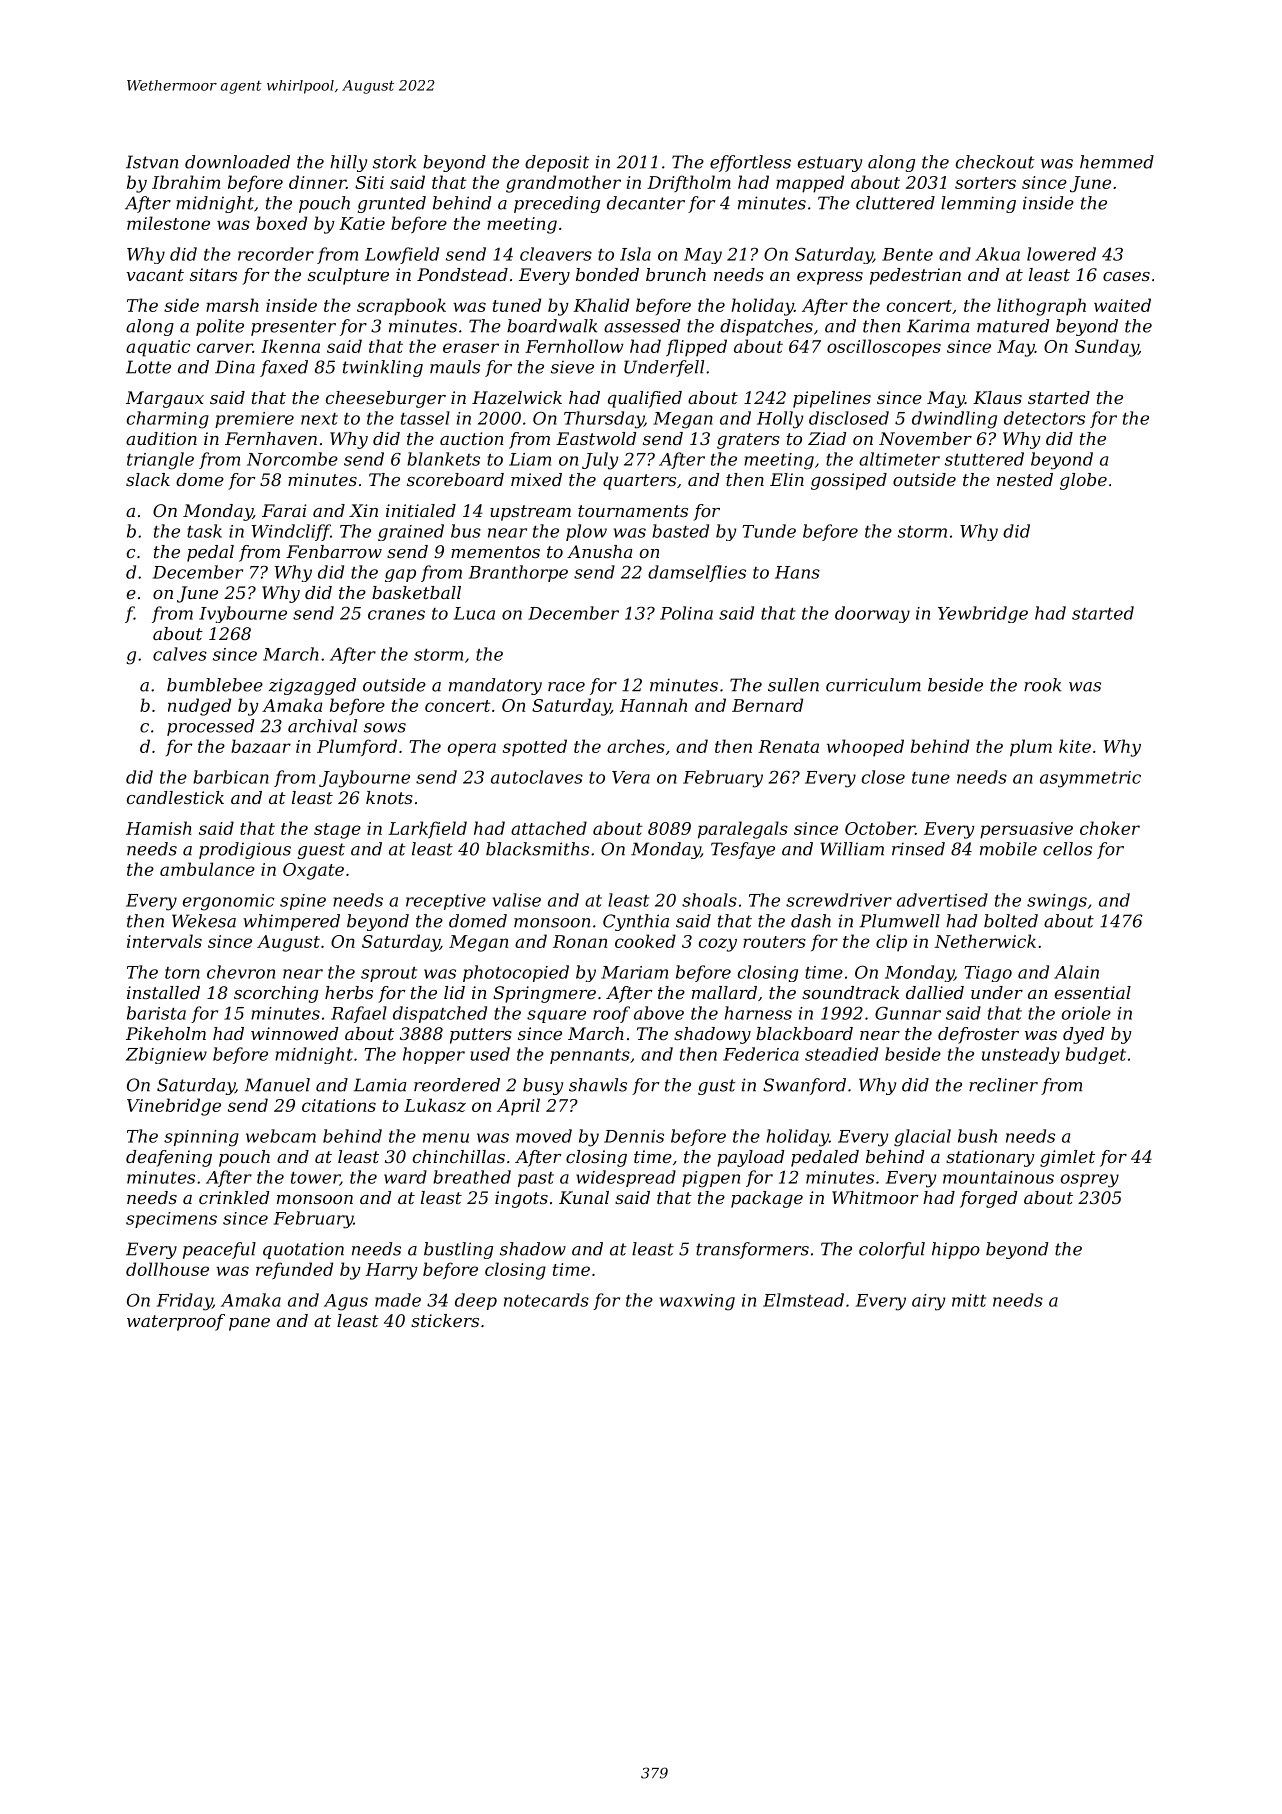 The width and height of the screenshot is (1282, 1814). What do you see at coordinates (1075, 746) in the screenshot?
I see `kite` at bounding box center [1075, 746].
